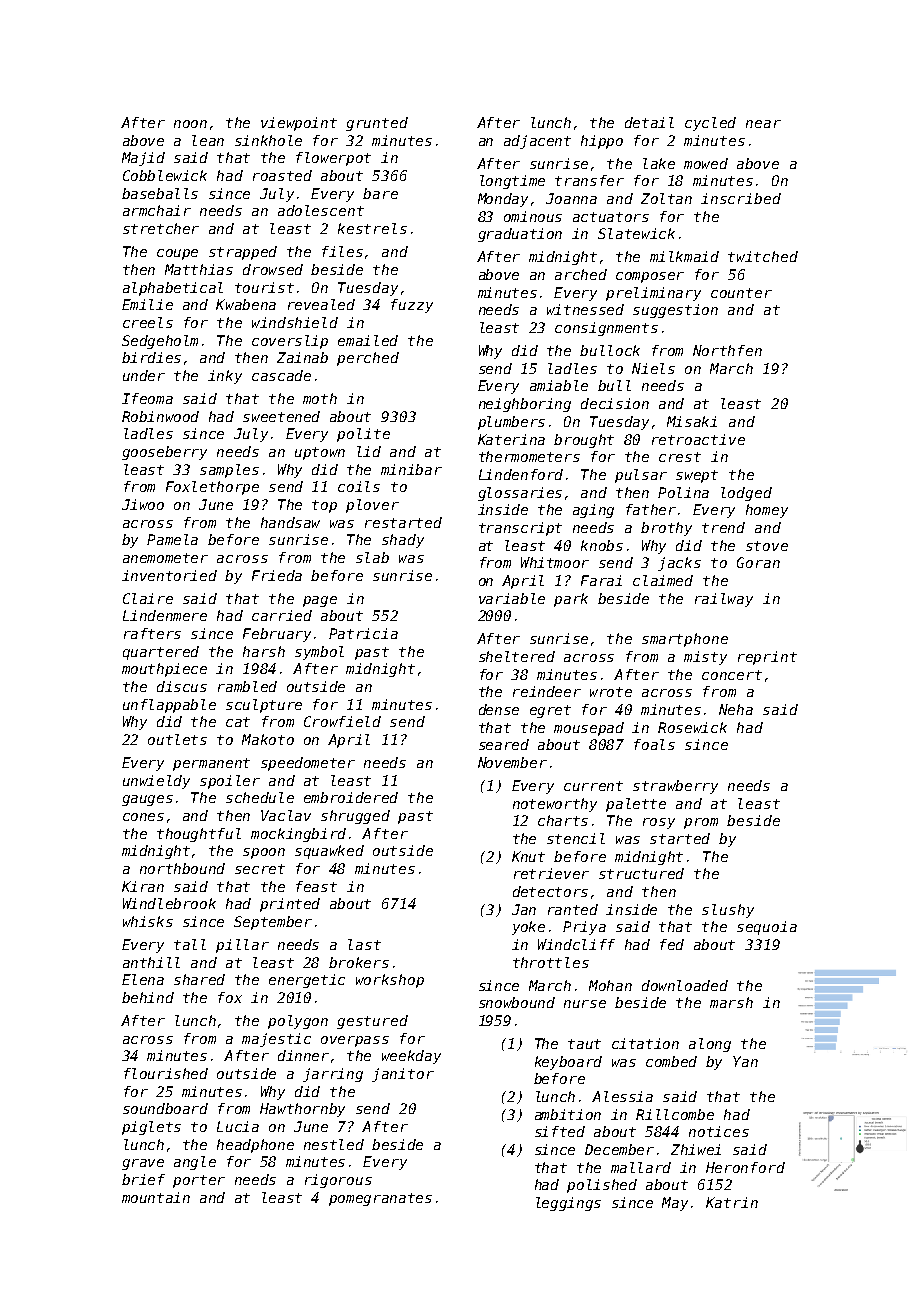  I want to click on grunted, so click(377, 124).
